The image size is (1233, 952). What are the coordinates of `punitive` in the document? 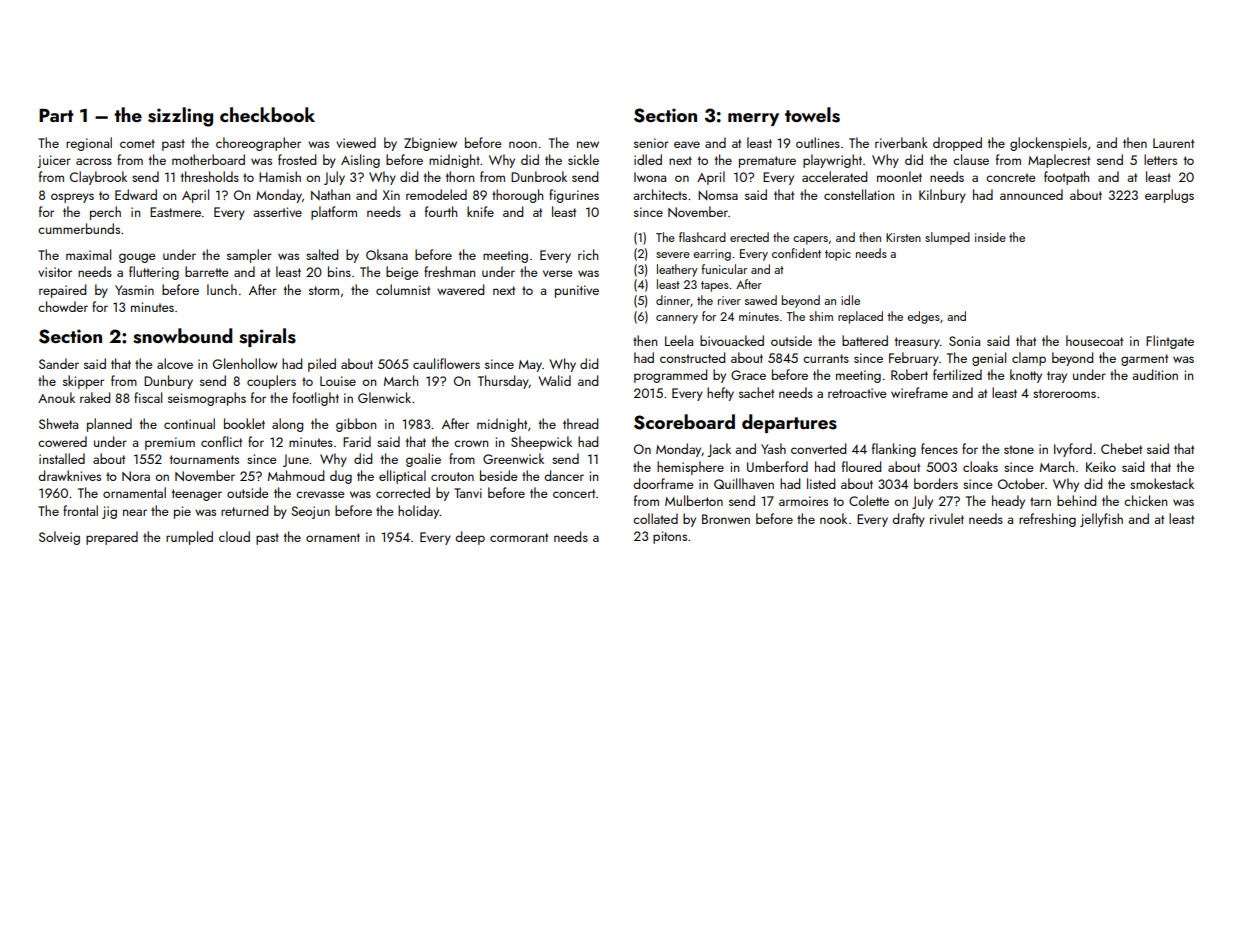 It's located at (577, 291).
